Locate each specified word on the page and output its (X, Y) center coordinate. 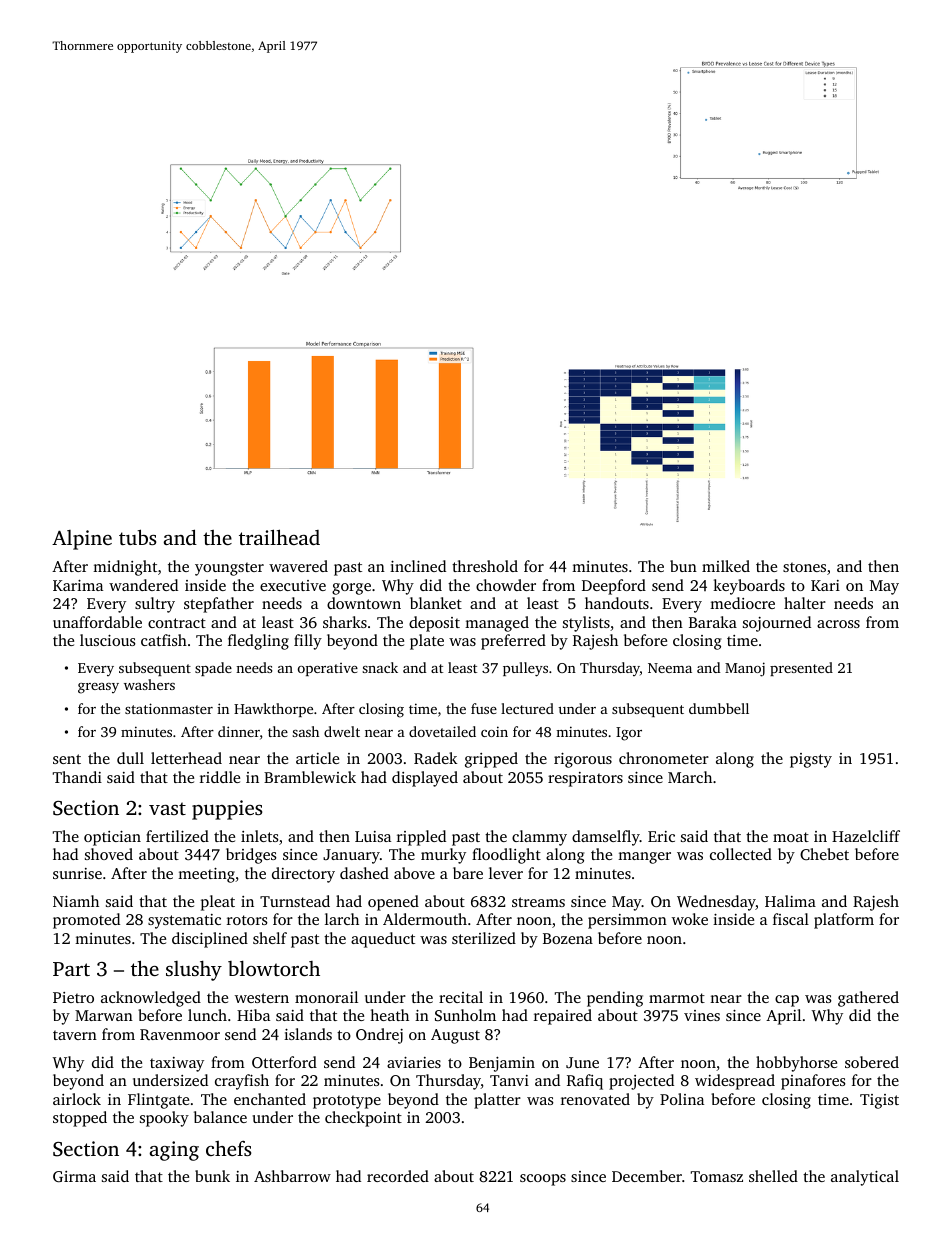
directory (303, 875)
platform (844, 921)
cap (787, 1001)
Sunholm (465, 1015)
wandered (143, 585)
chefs (228, 1148)
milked (726, 566)
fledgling (258, 642)
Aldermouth (425, 919)
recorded (398, 1176)
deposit (434, 624)
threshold (485, 566)
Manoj (745, 669)
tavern (75, 1035)
